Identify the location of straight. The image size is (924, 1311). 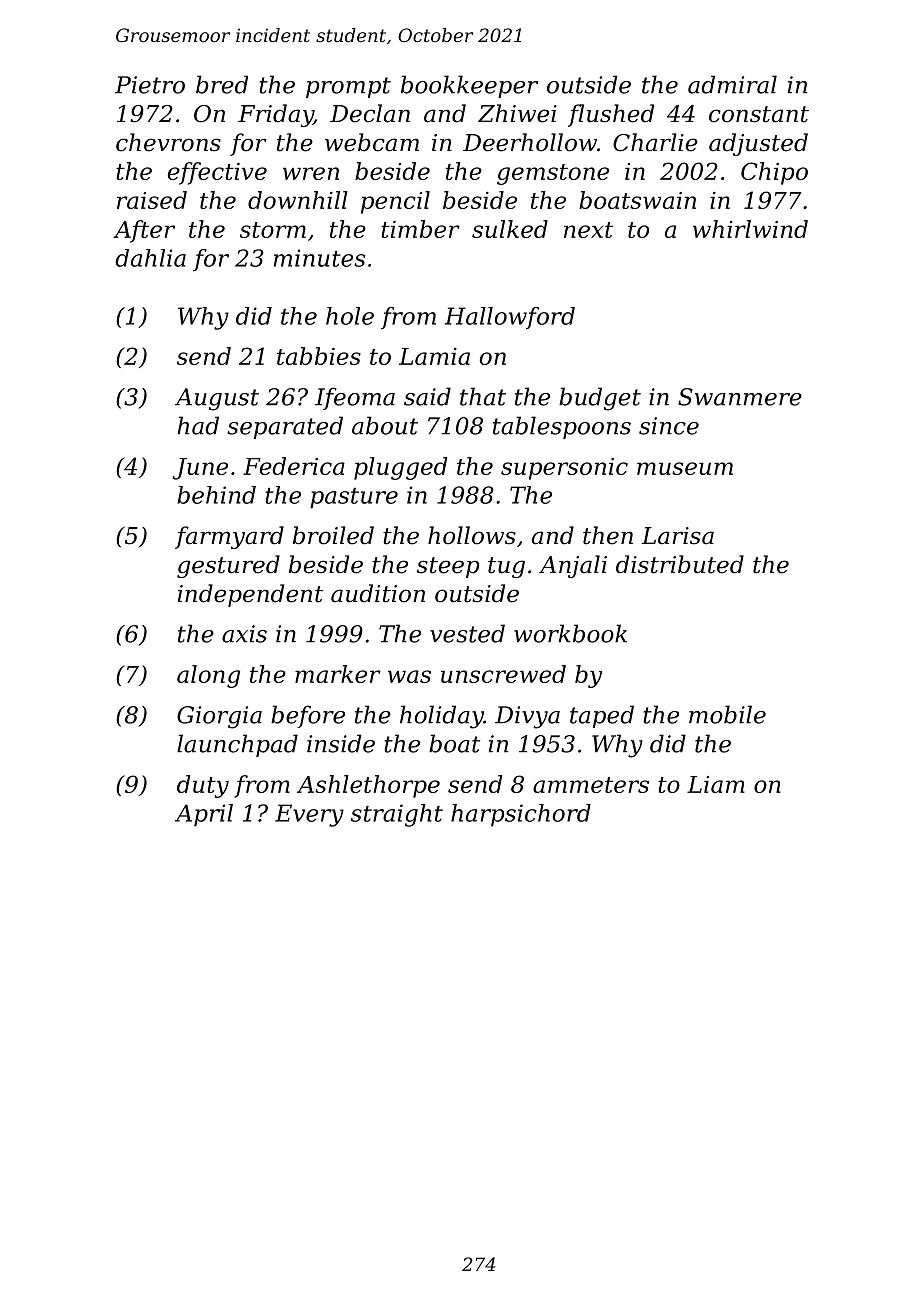
(397, 815).
